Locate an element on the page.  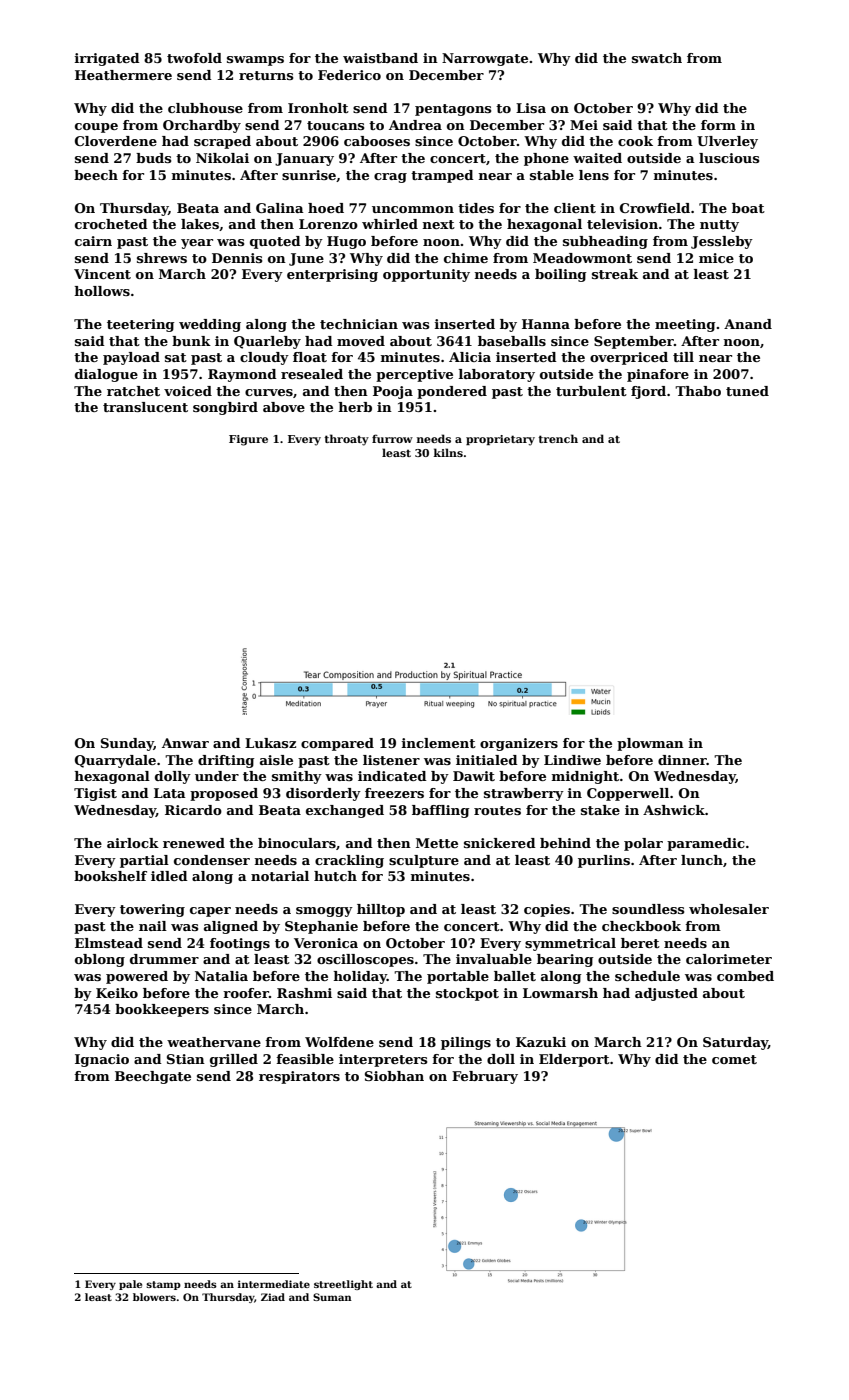
overpriced is located at coordinates (629, 358).
